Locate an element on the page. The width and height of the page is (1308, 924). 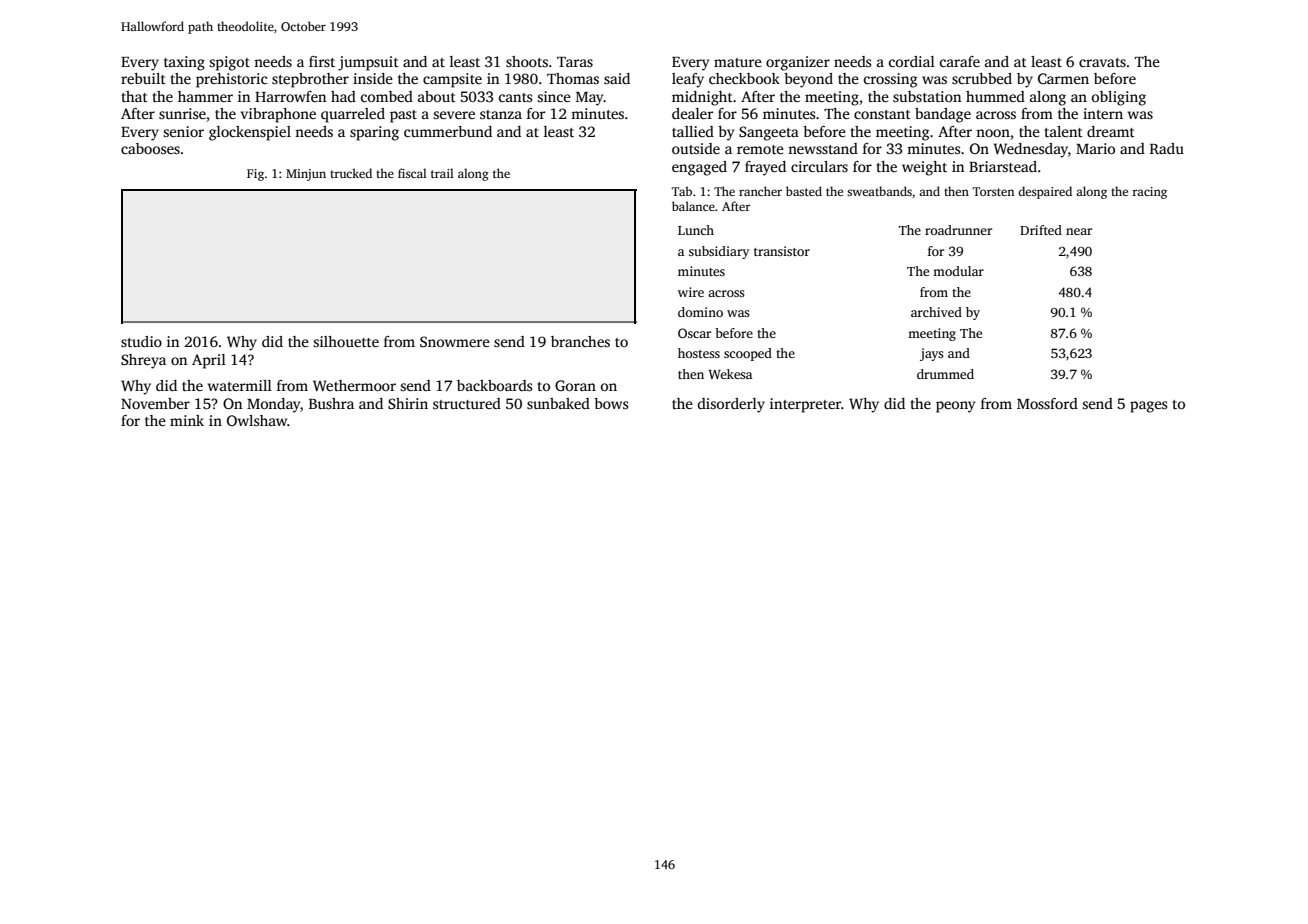
branches is located at coordinates (580, 341).
